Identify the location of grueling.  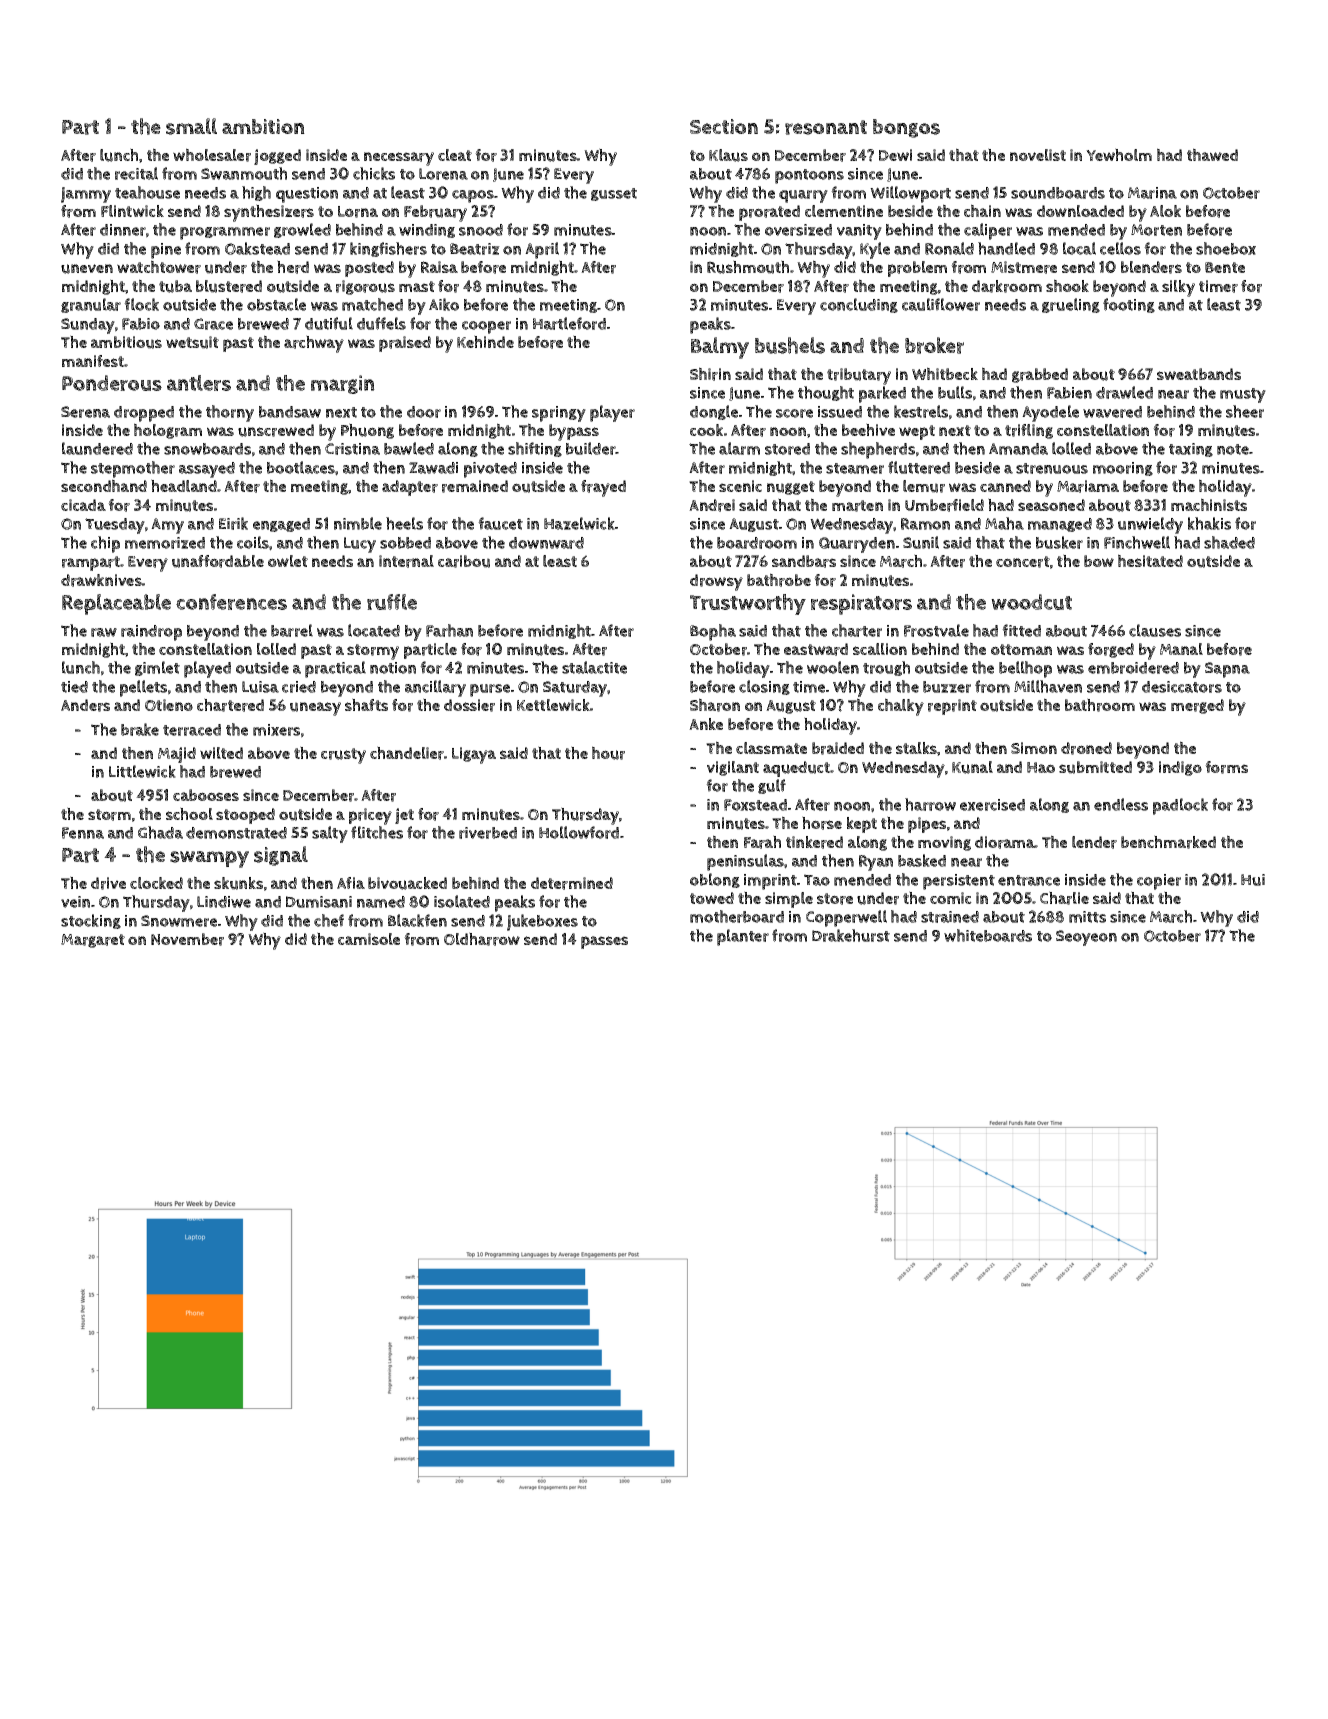
(1071, 305).
